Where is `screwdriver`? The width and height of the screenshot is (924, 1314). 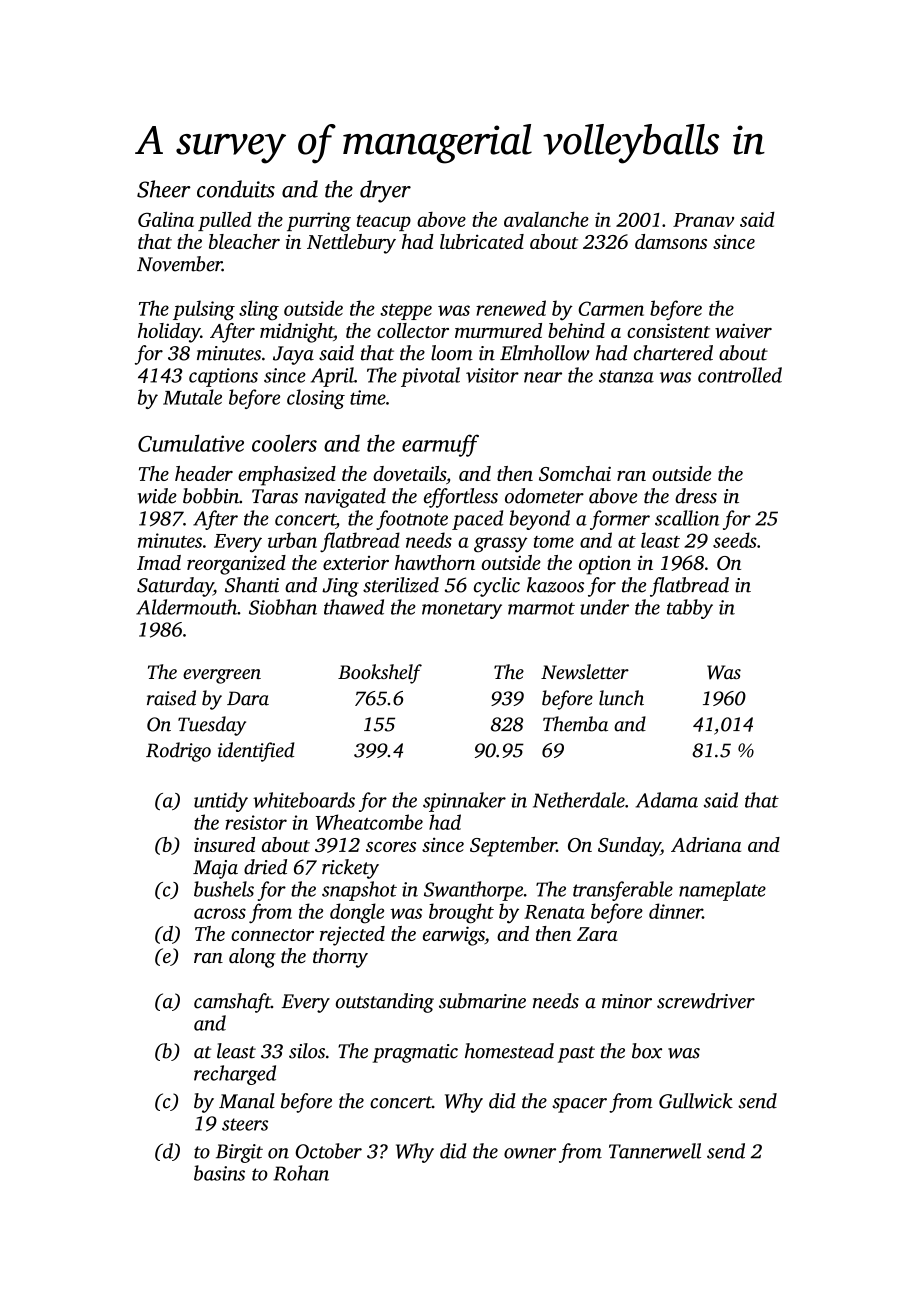 screwdriver is located at coordinates (706, 1001).
